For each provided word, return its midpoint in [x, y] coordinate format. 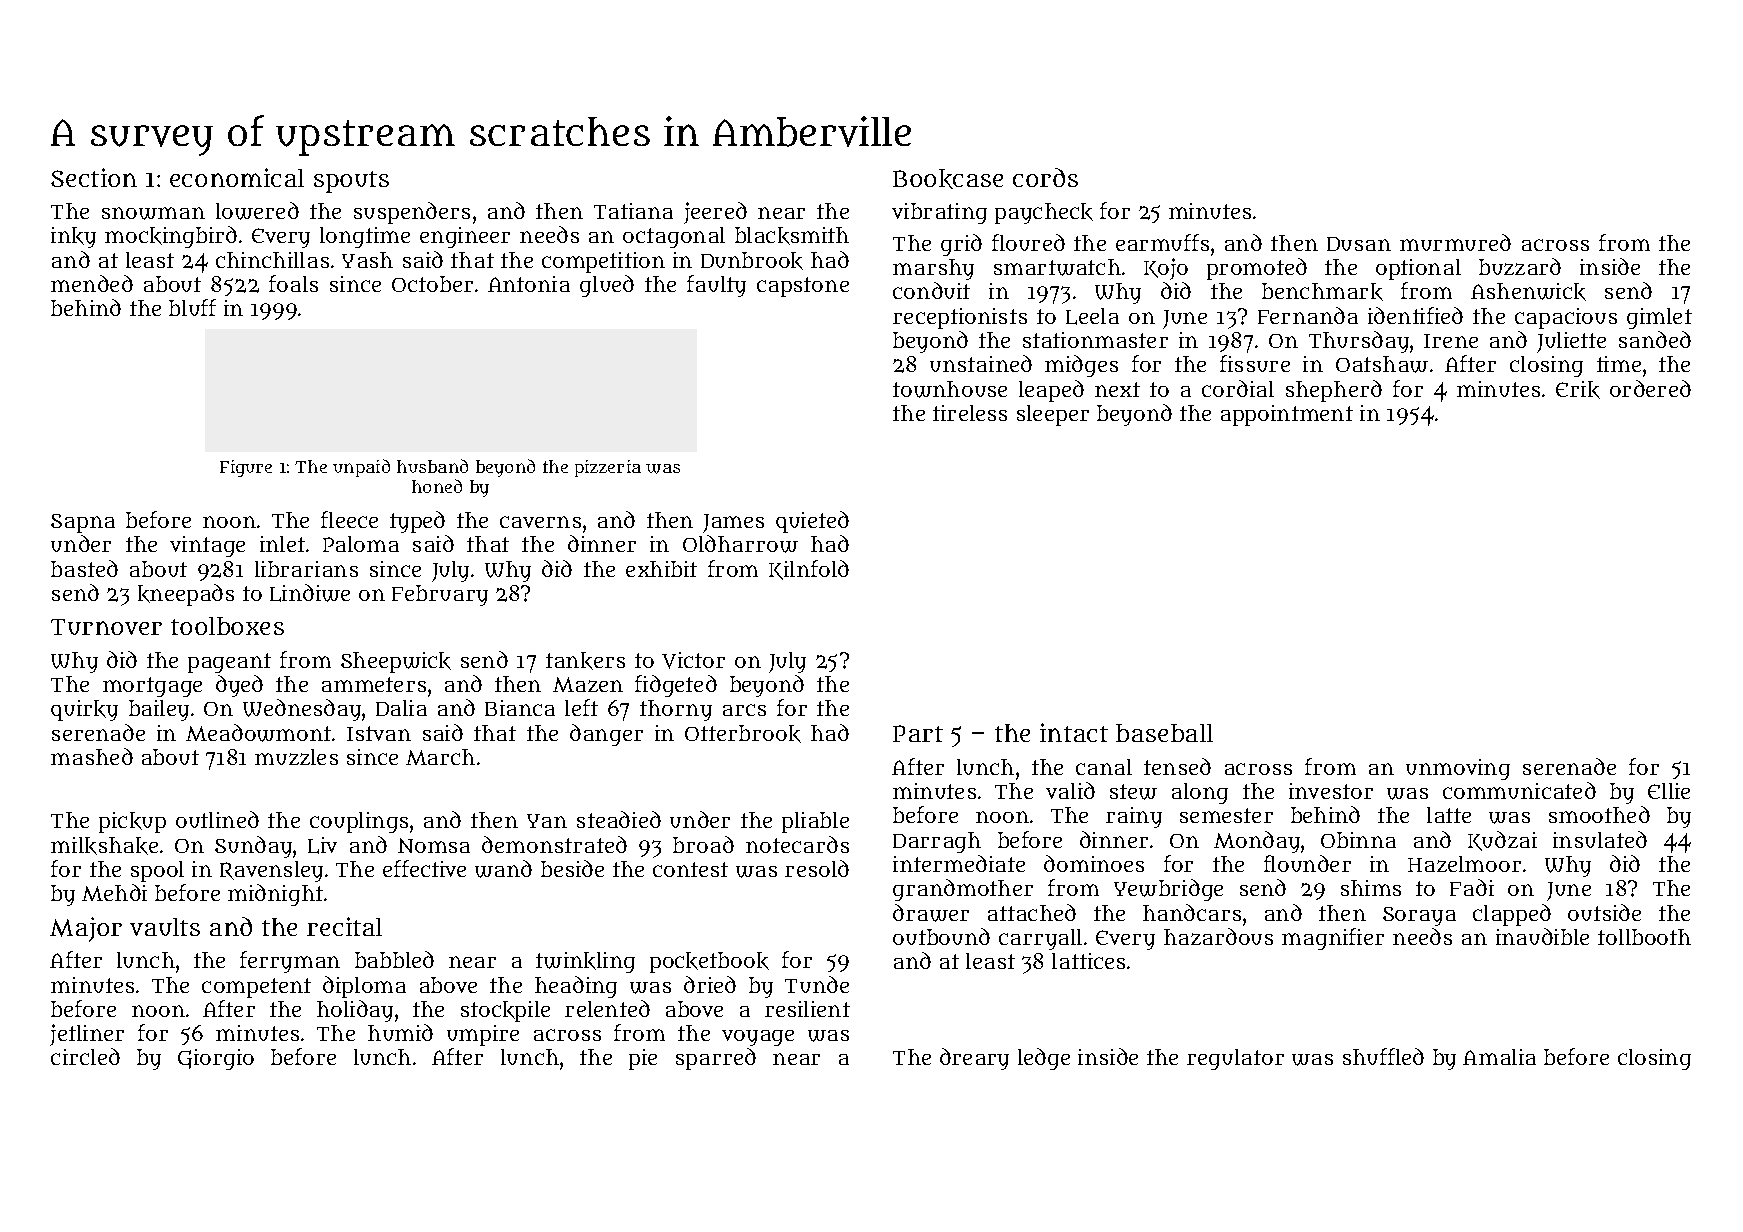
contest [690, 869]
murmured [1455, 242]
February [440, 595]
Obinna [1358, 840]
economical [237, 177]
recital [344, 926]
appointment [1287, 415]
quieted [812, 522]
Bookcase [948, 179]
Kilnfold [809, 570]
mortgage [152, 687]
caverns [540, 522]
